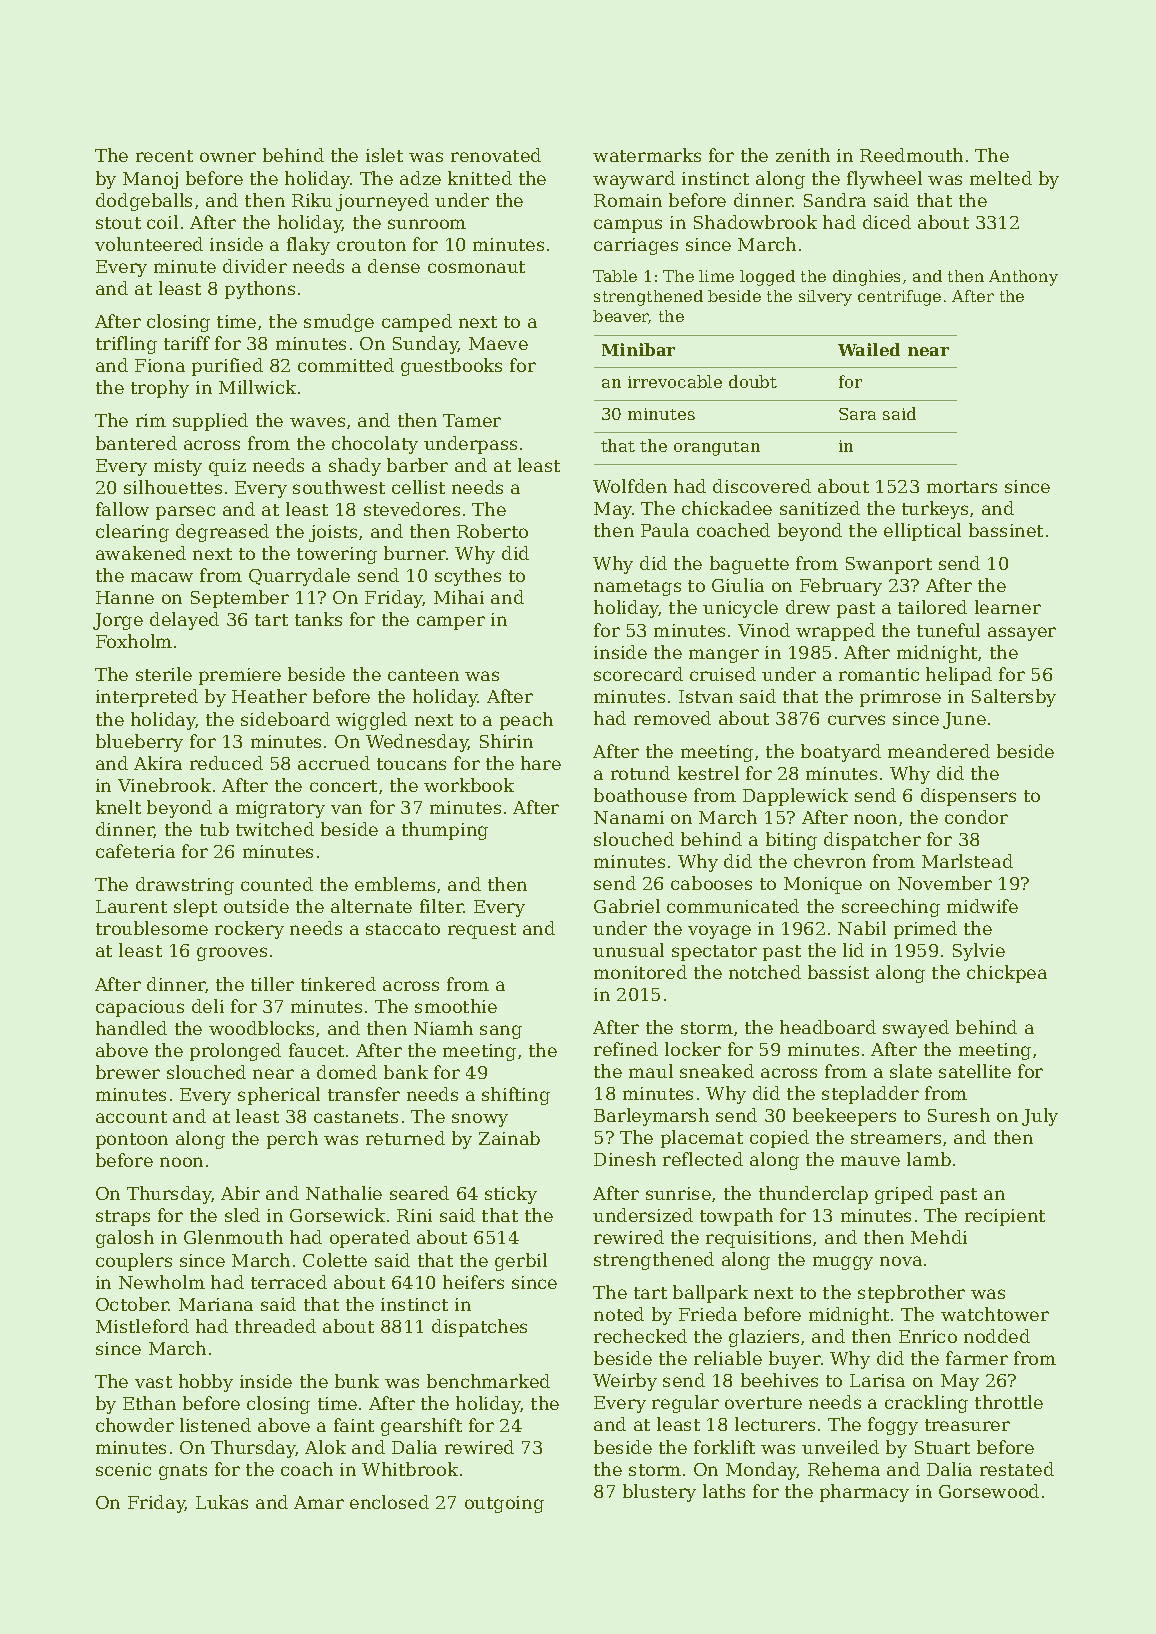 The image size is (1156, 1634). Describe the element at coordinates (269, 696) in the document. I see `Heather` at that location.
